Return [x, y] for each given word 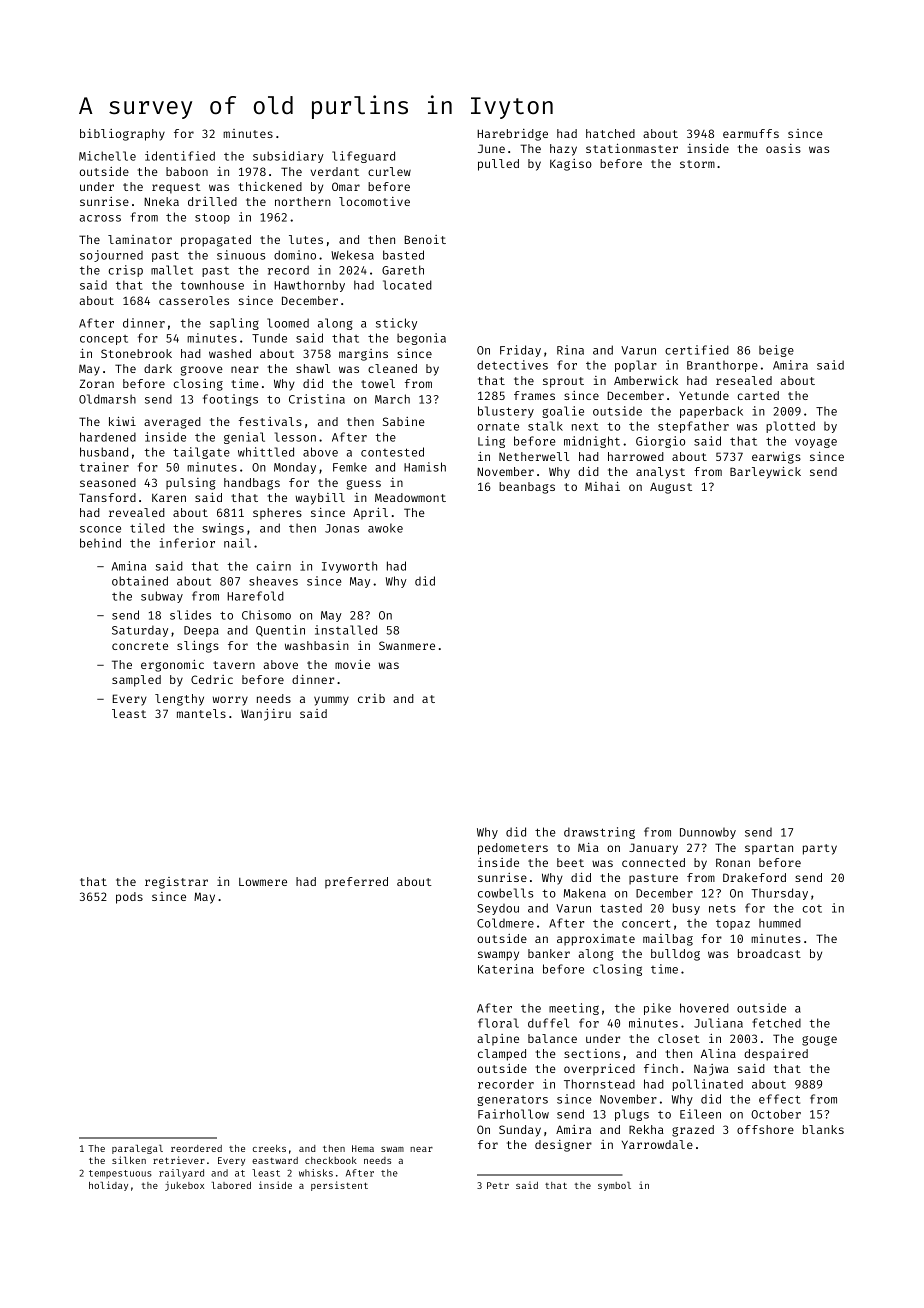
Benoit [425, 239]
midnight [592, 442]
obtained [140, 581]
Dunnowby [708, 833]
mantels [201, 713]
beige [776, 351]
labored [231, 1185]
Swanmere [407, 645]
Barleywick [765, 473]
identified [180, 156]
